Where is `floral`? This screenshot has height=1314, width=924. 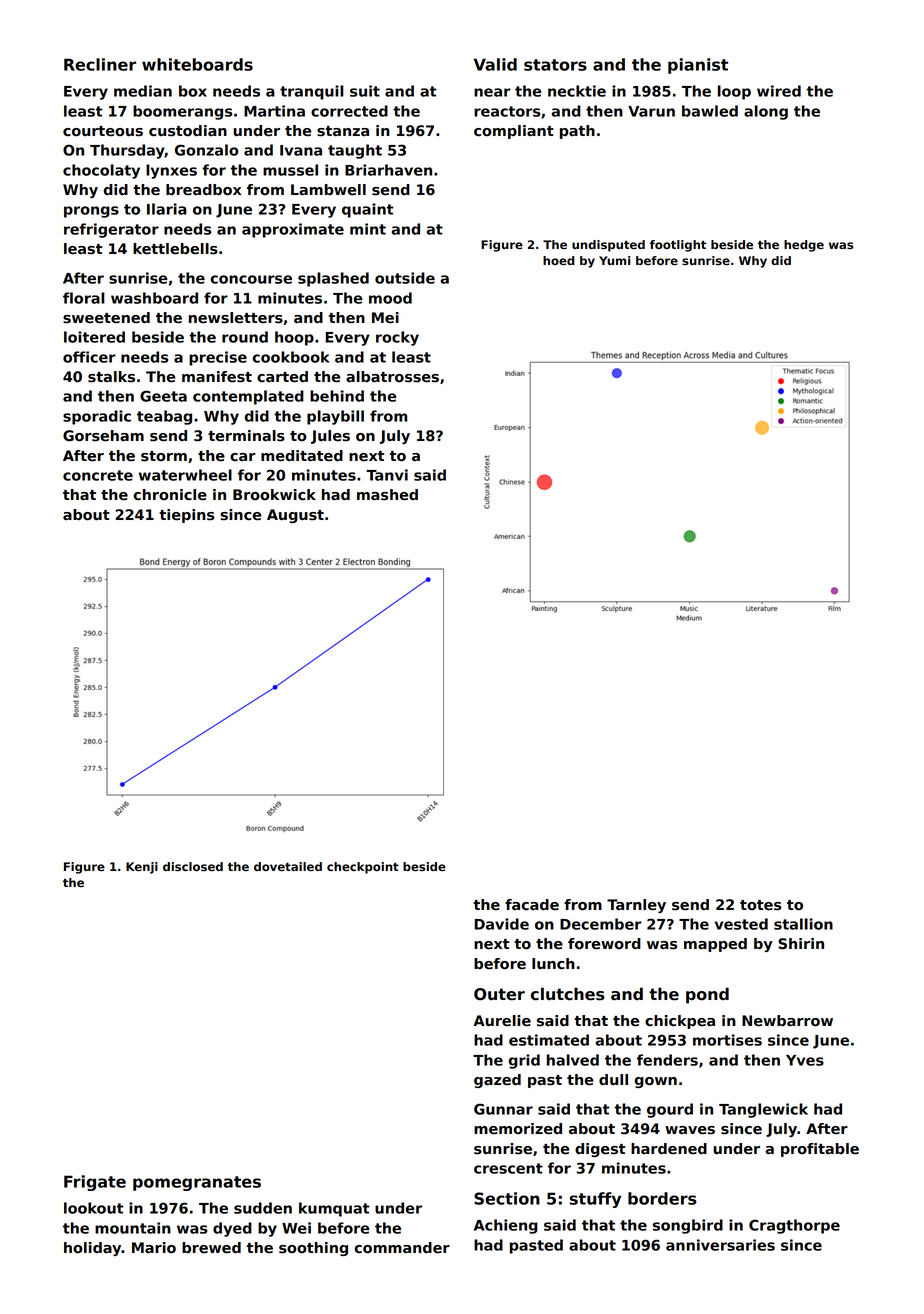 floral is located at coordinates (84, 298).
